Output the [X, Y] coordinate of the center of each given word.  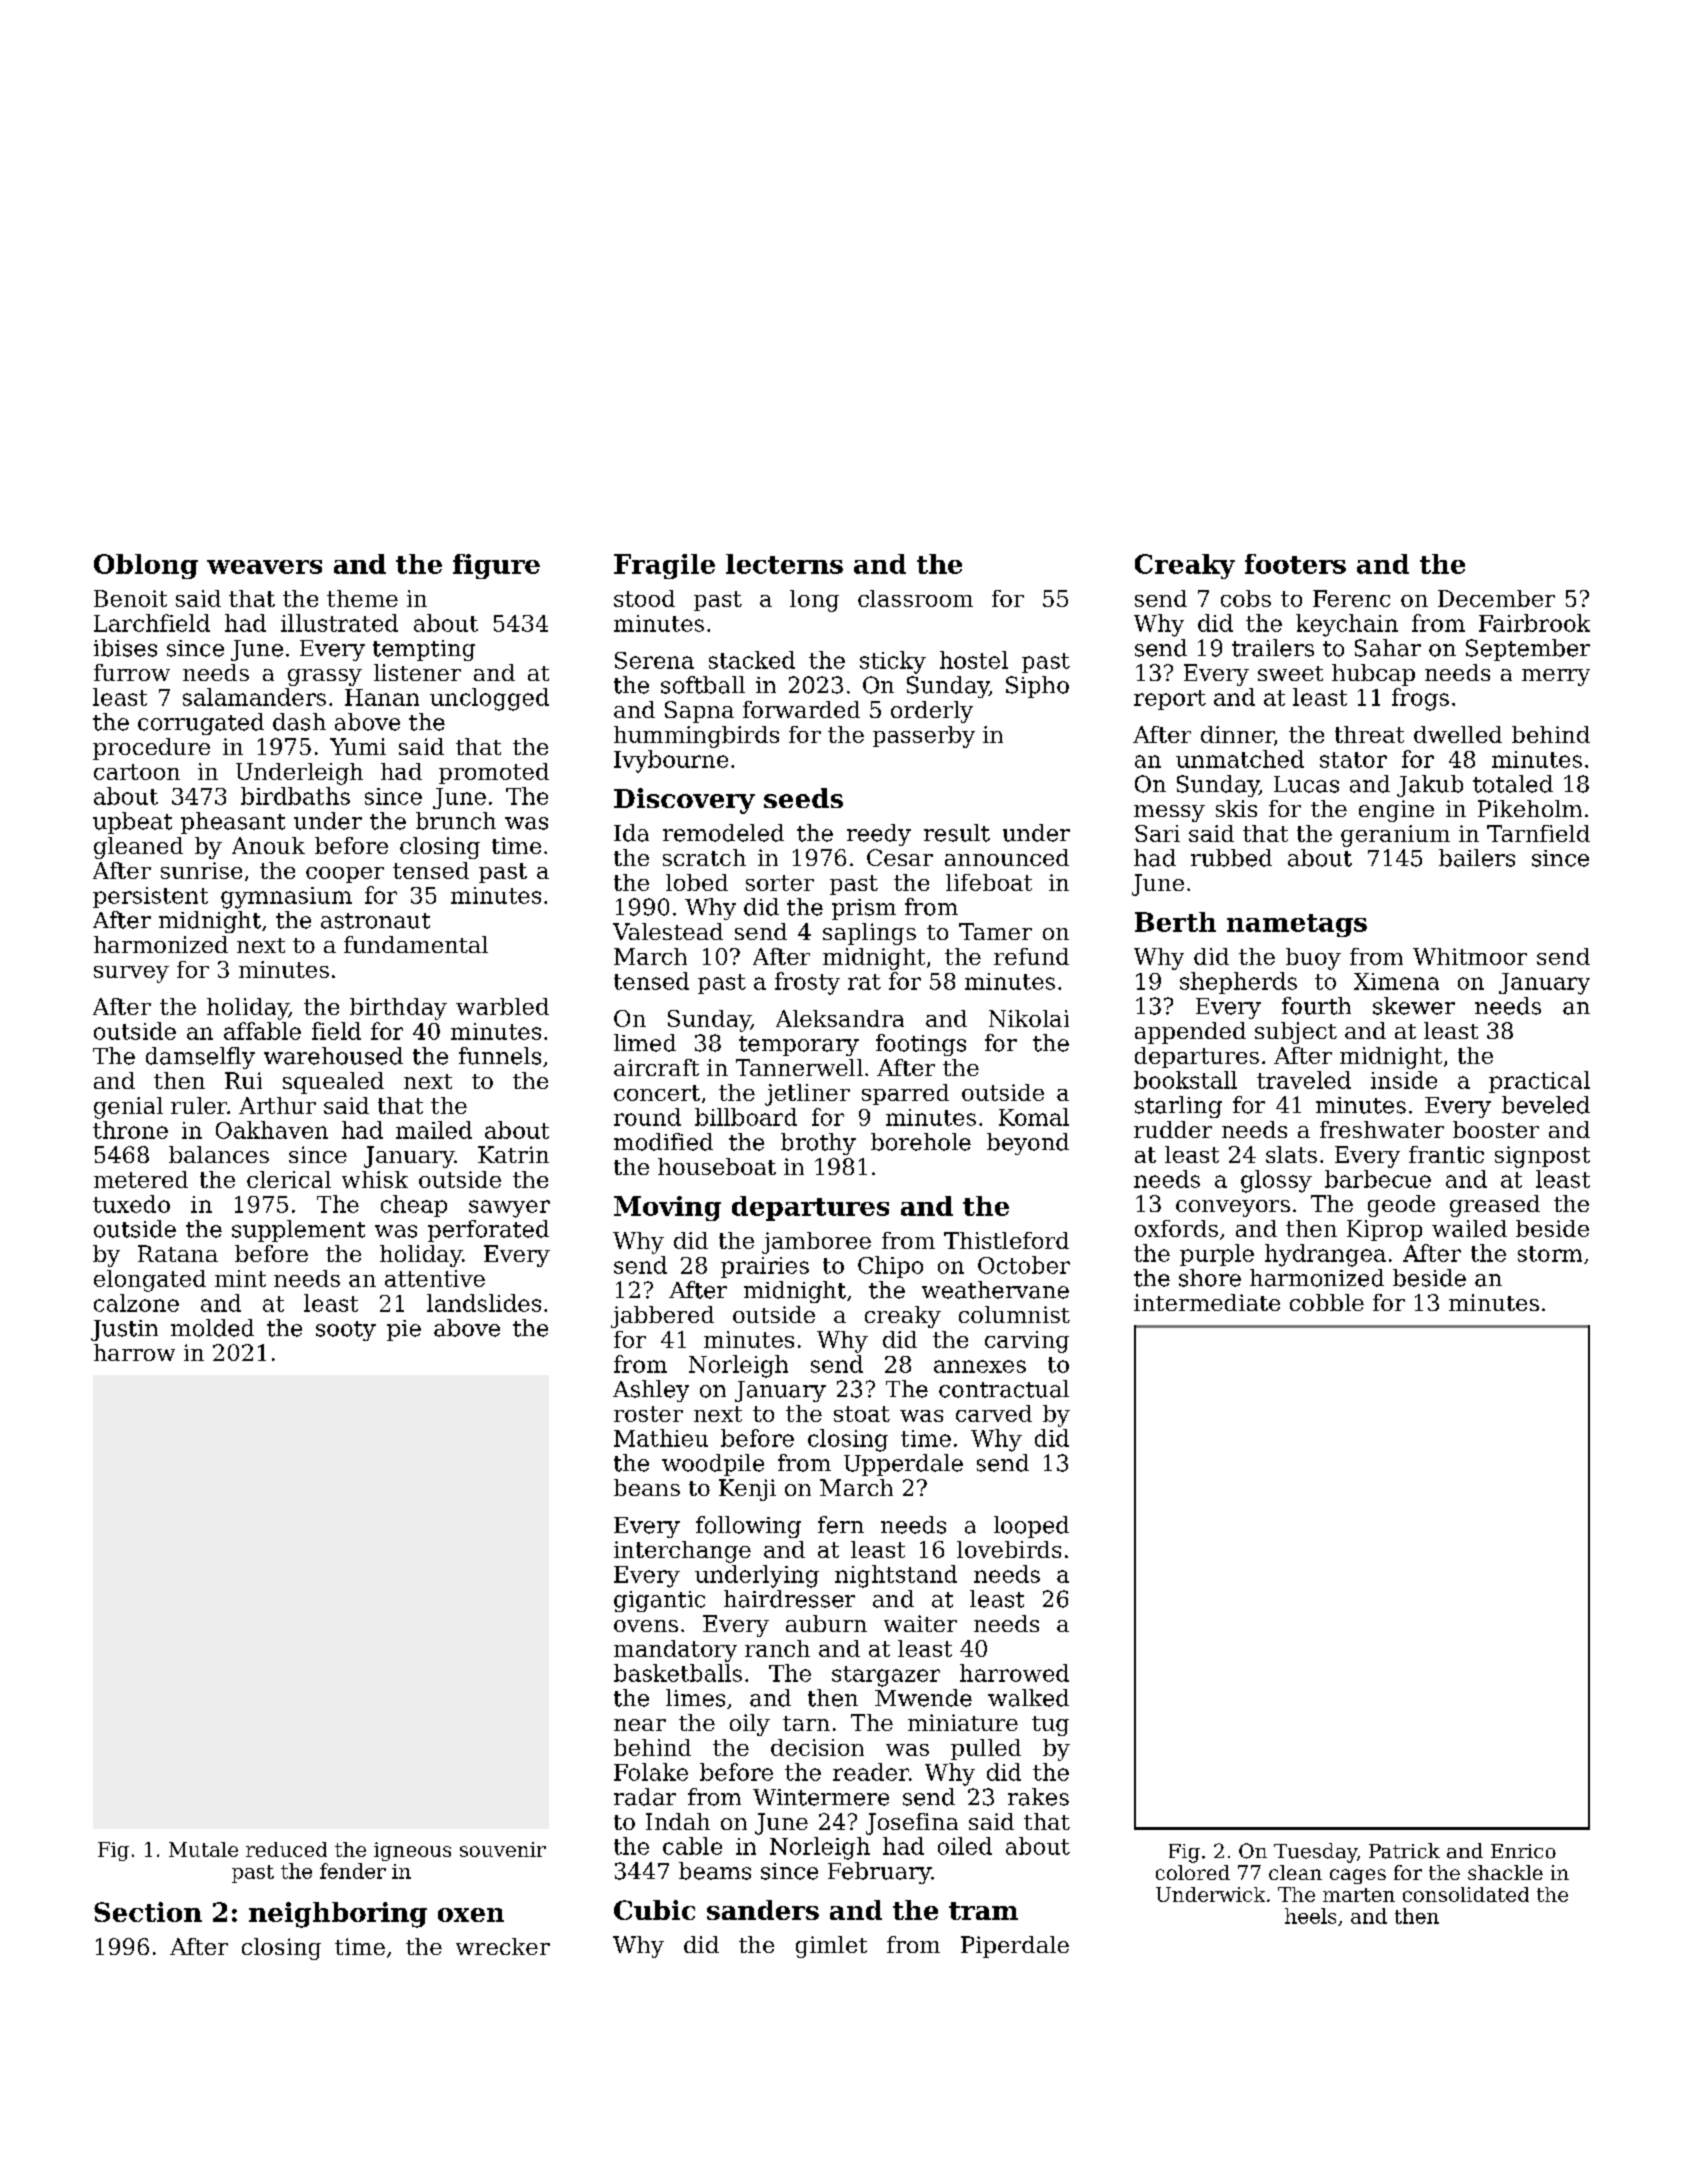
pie [404, 1330]
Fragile [664, 566]
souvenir [503, 1849]
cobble [1327, 1302]
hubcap [1373, 675]
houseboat [717, 1166]
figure [496, 566]
